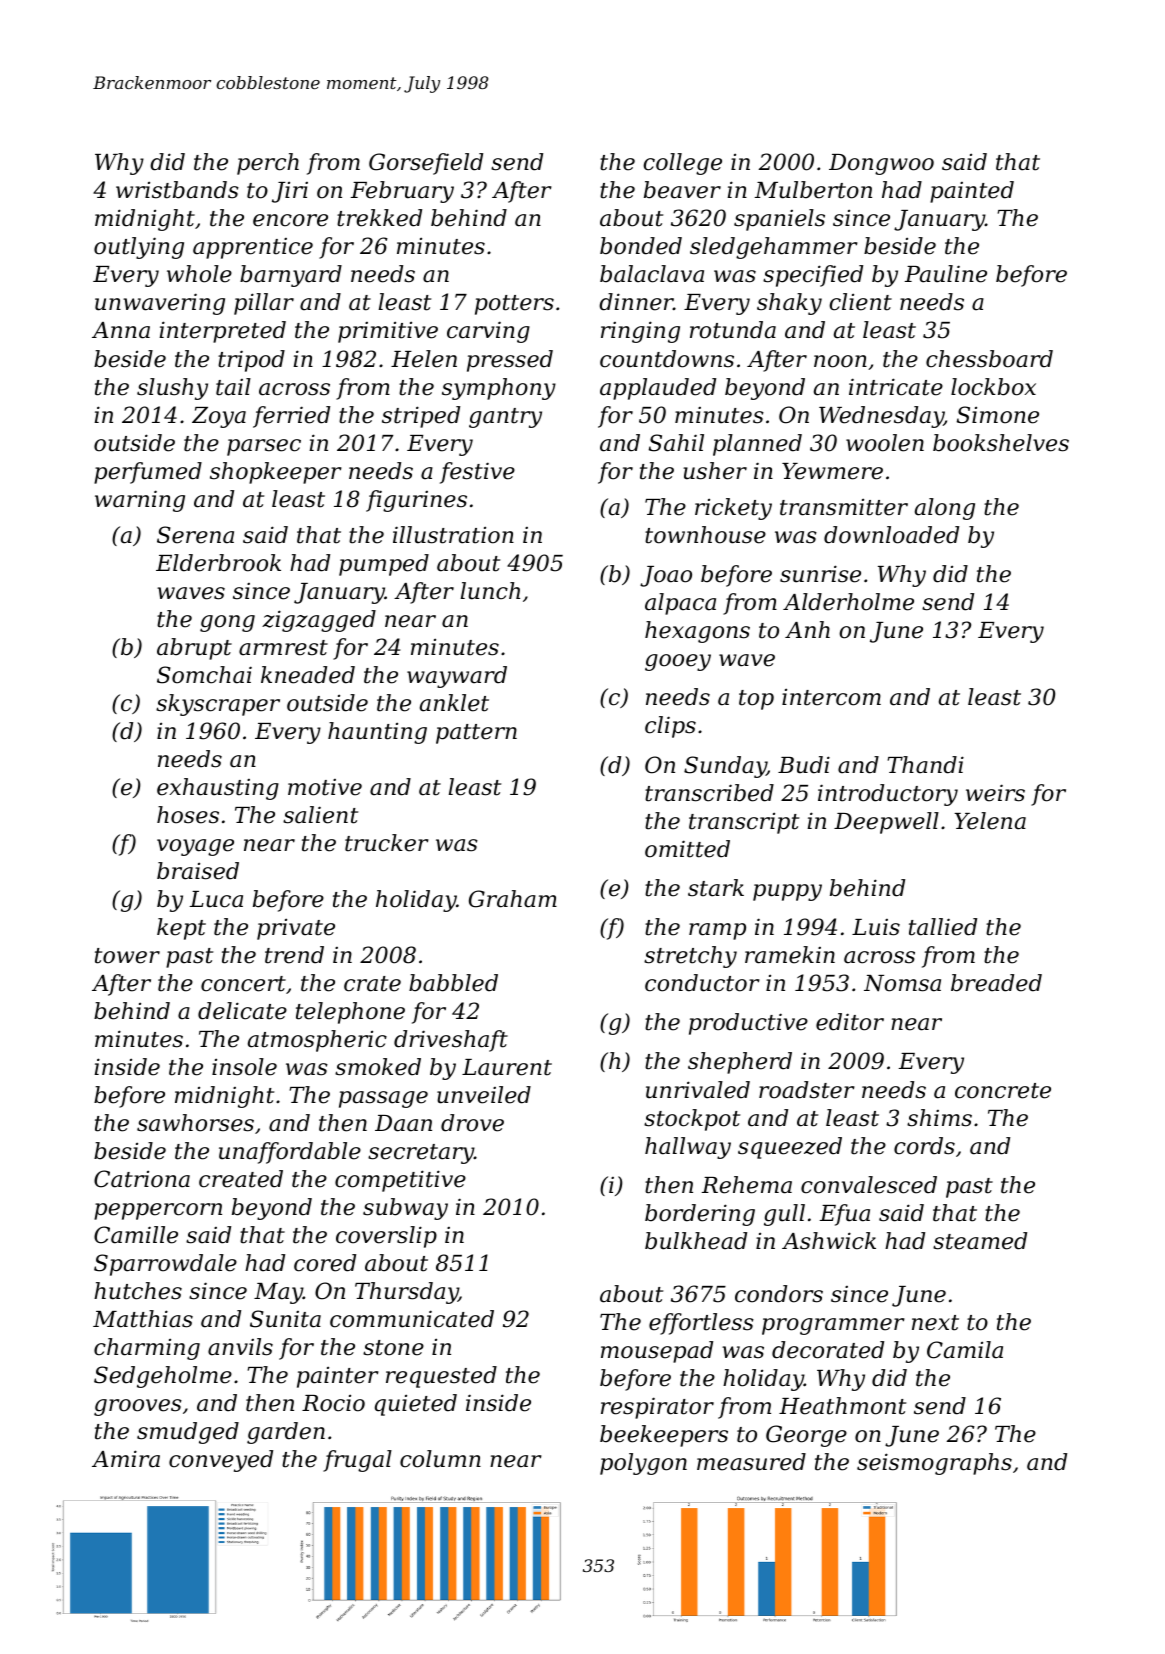 Image resolution: width=1165 pixels, height=1654 pixels. Describe the element at coordinates (1001, 443) in the page. I see `bookshelves` at that location.
